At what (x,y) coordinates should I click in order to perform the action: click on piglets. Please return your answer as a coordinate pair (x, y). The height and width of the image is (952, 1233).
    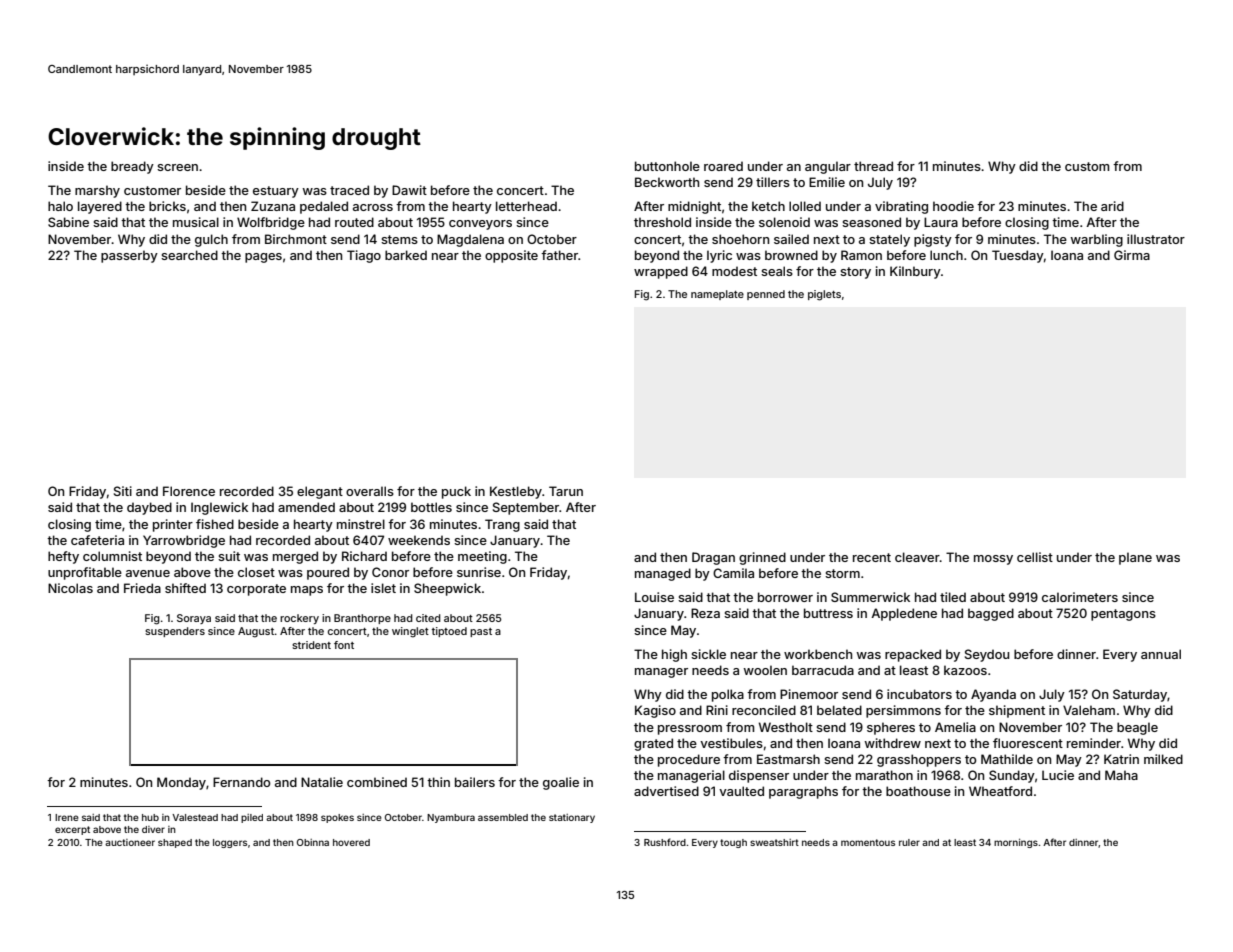
    Looking at the image, I should click on (824, 295).
